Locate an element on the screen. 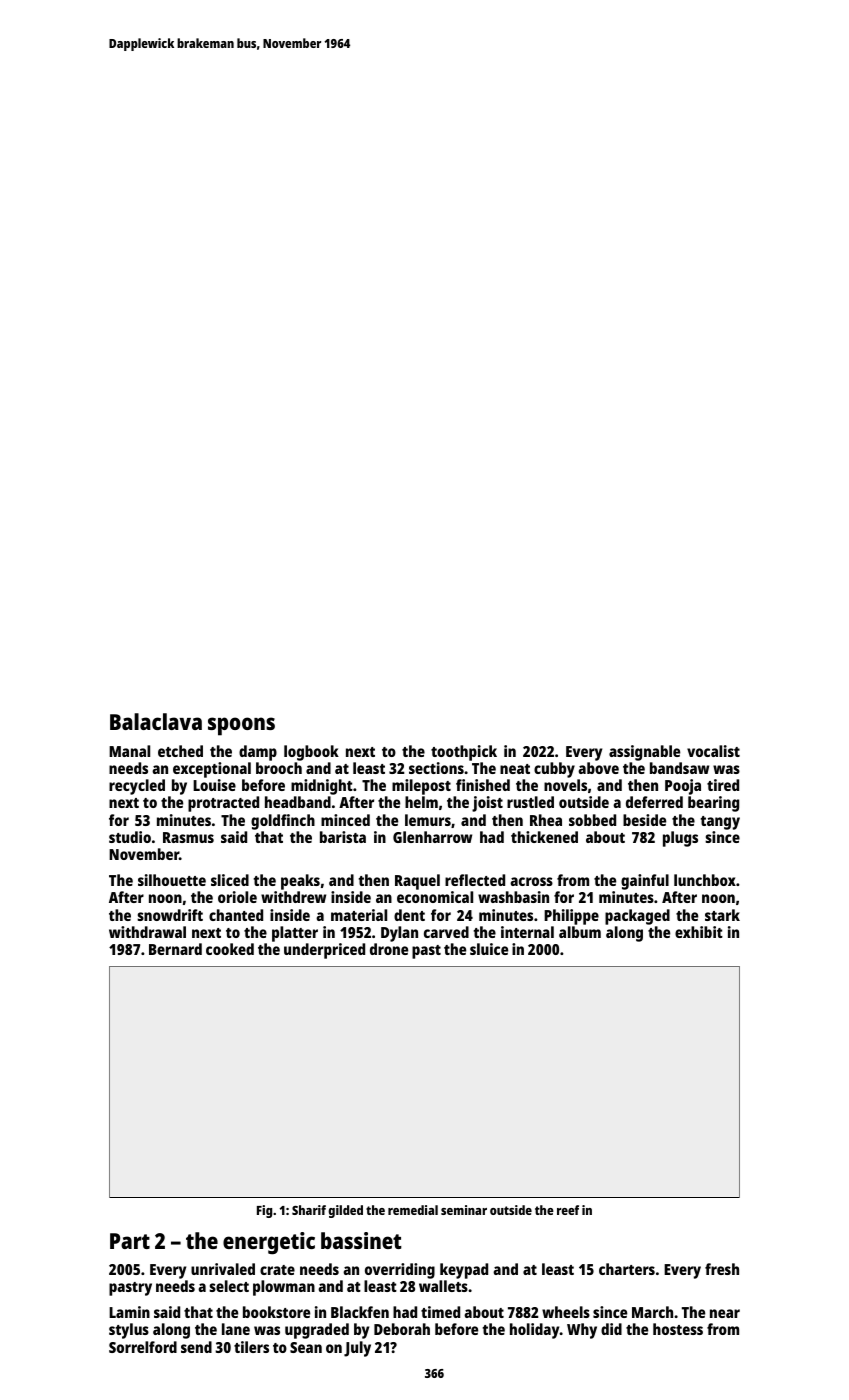 The height and width of the screenshot is (1400, 849). reflected is located at coordinates (475, 880).
